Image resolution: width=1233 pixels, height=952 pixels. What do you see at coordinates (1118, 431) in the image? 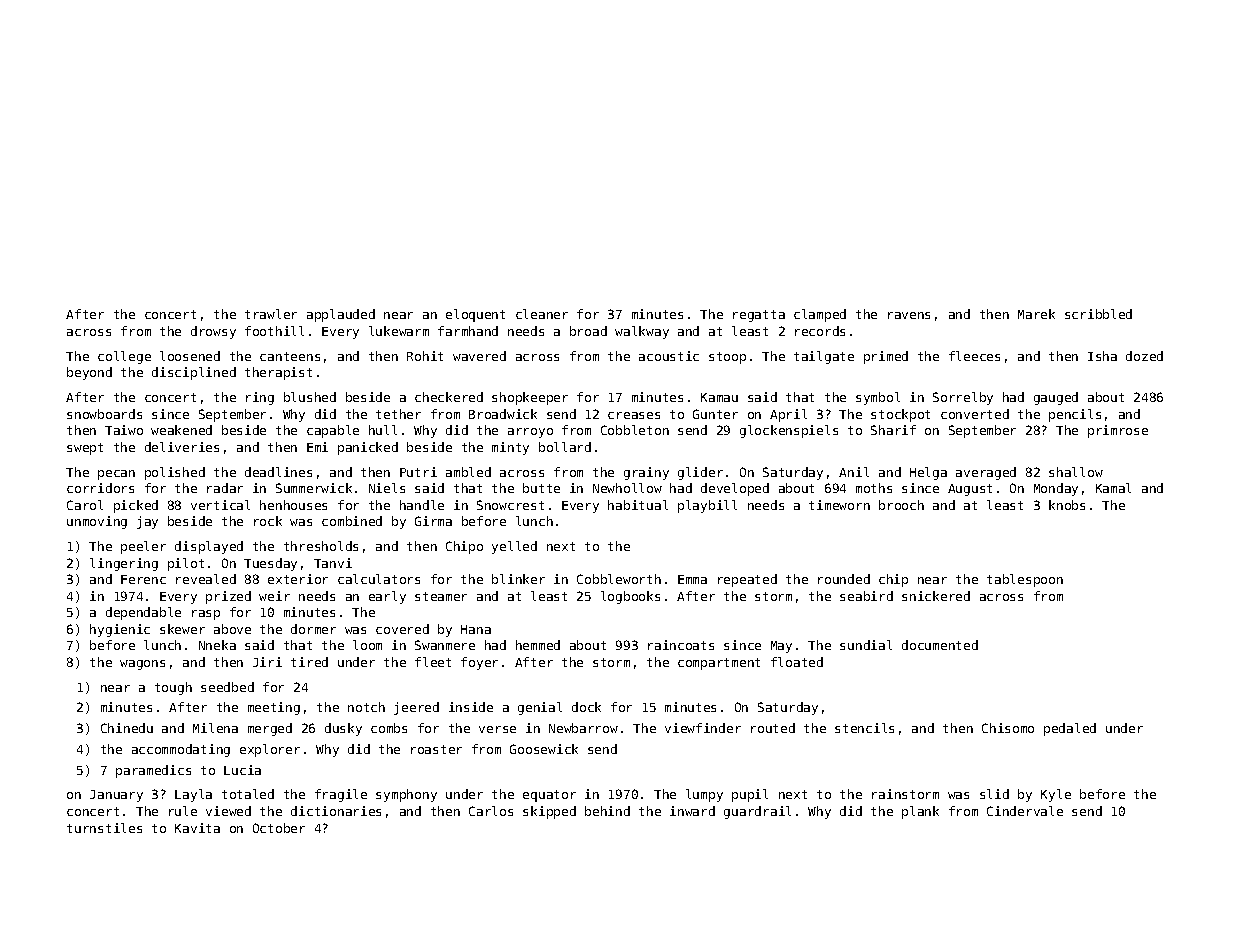
I see `primrose` at bounding box center [1118, 431].
